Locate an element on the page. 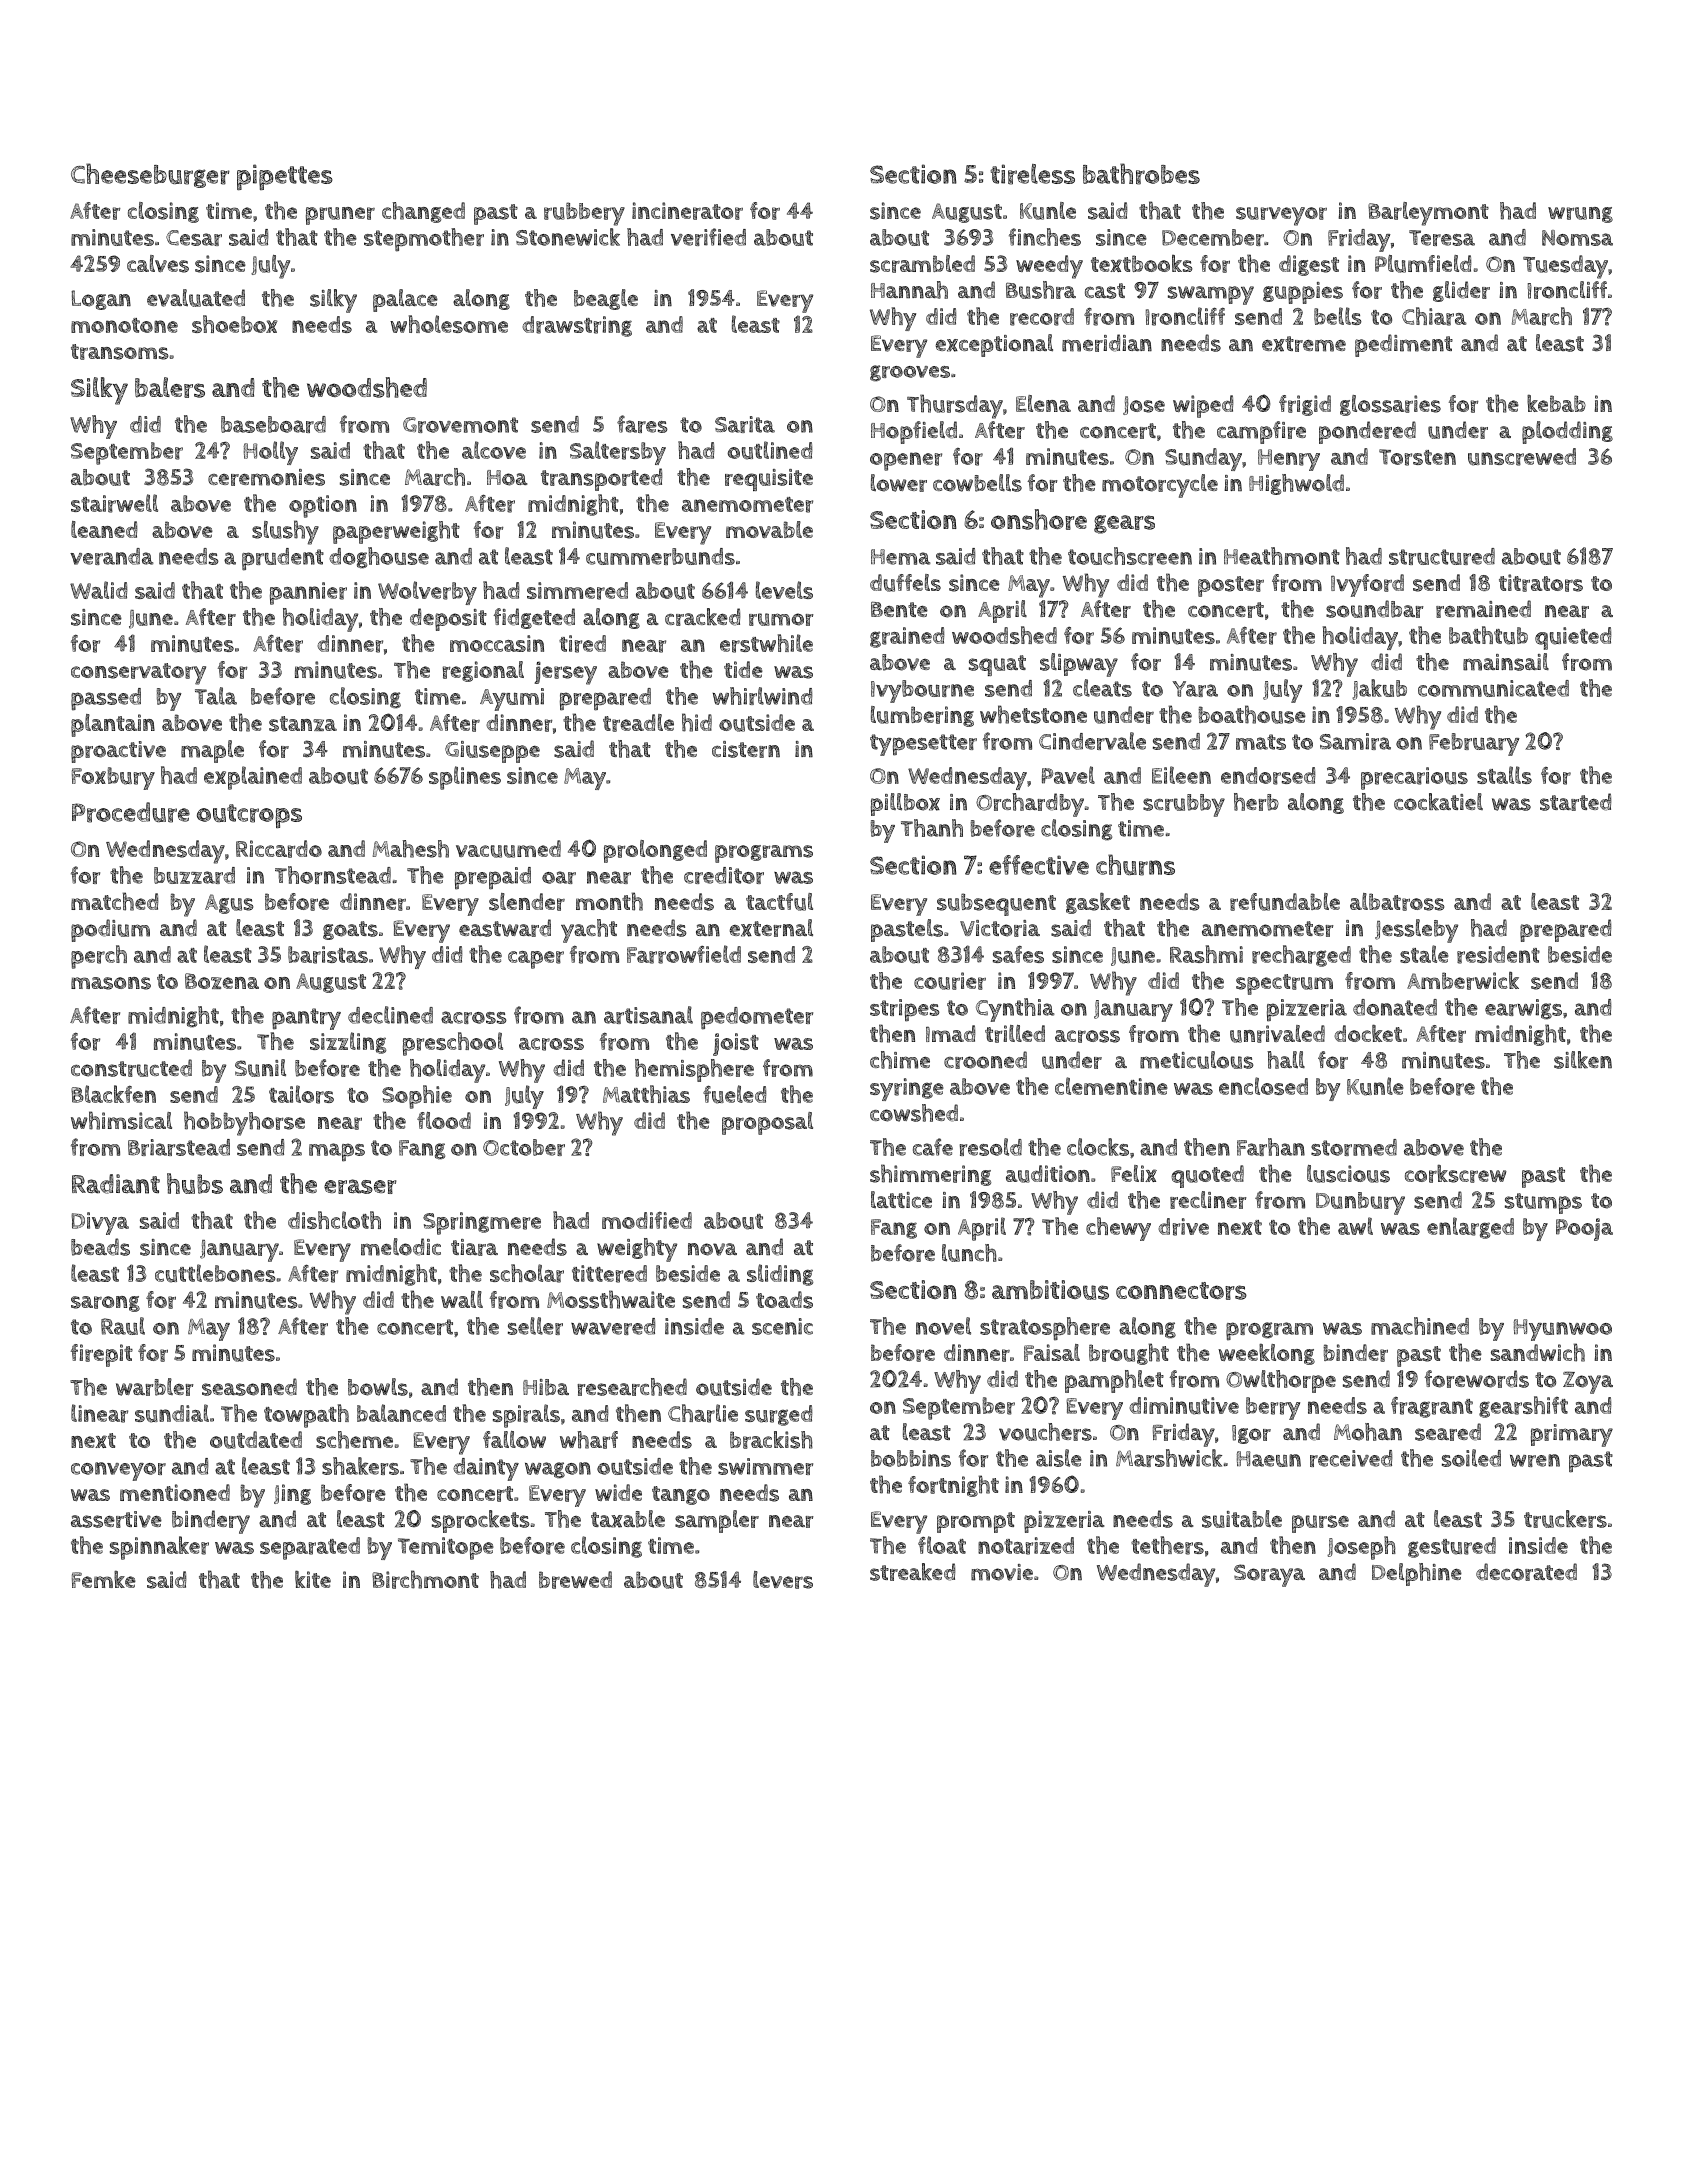 The image size is (1683, 2178). masons is located at coordinates (111, 983).
